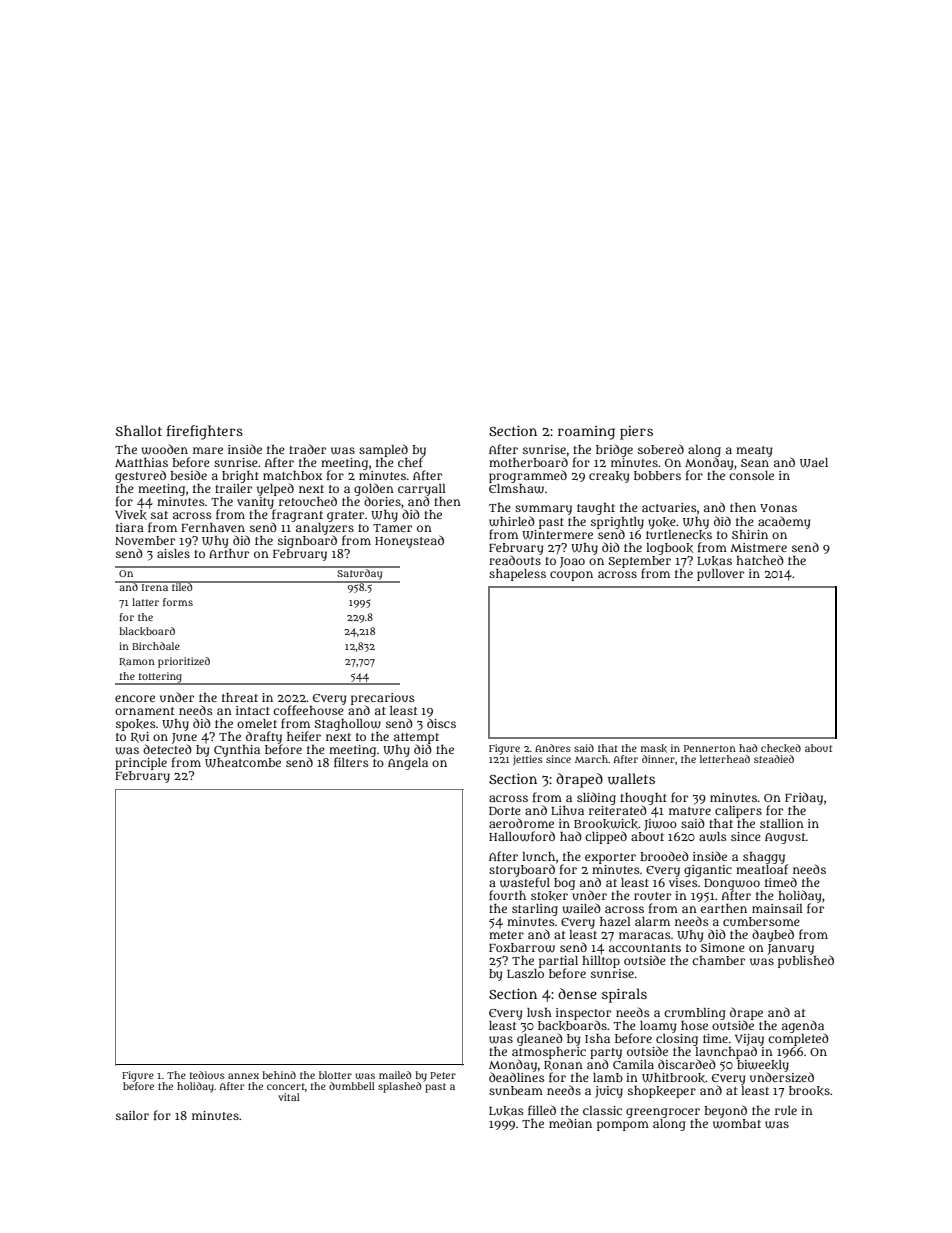 The image size is (952, 1233). I want to click on firefighters, so click(205, 432).
